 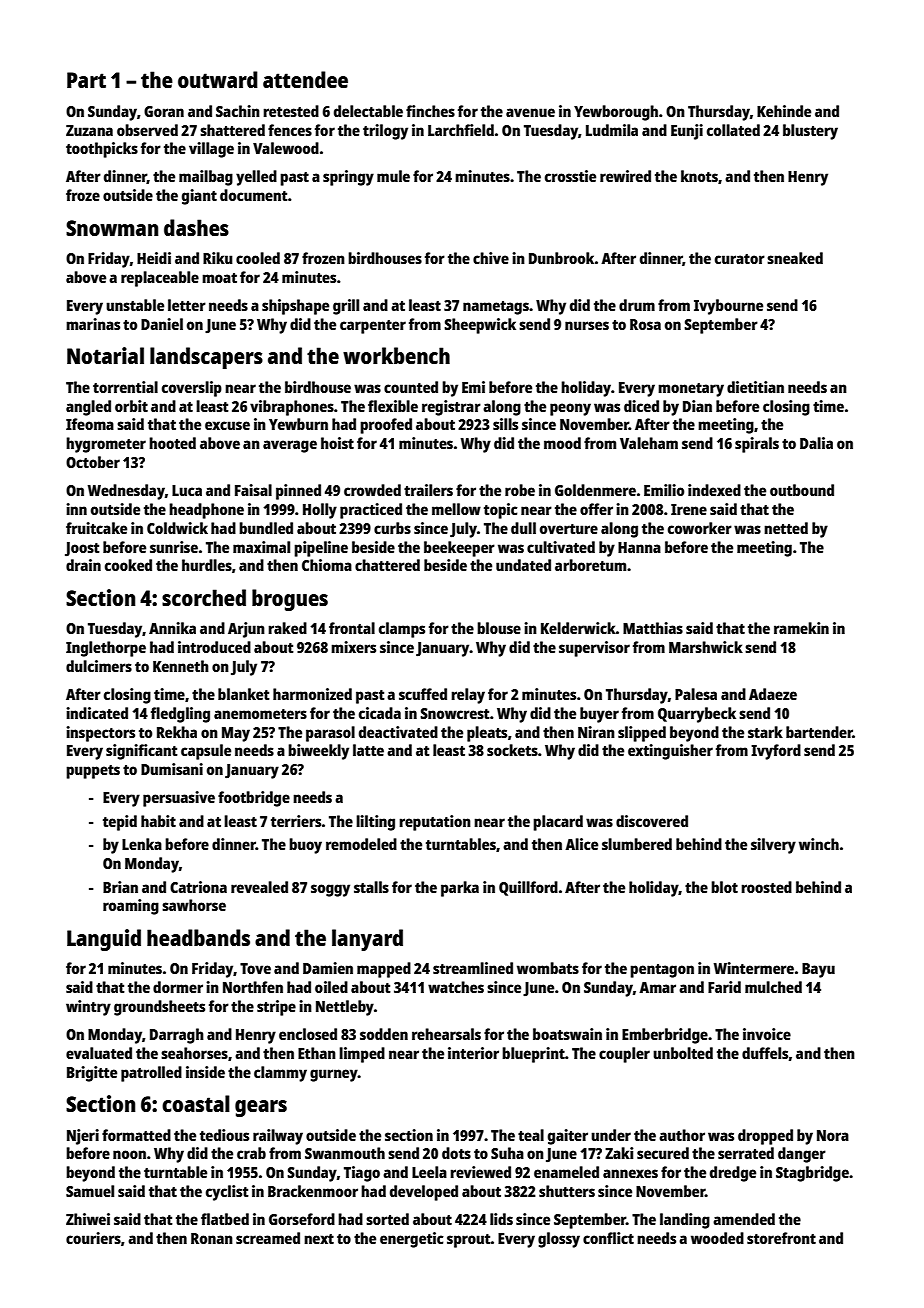 I want to click on sneaked, so click(x=795, y=258).
